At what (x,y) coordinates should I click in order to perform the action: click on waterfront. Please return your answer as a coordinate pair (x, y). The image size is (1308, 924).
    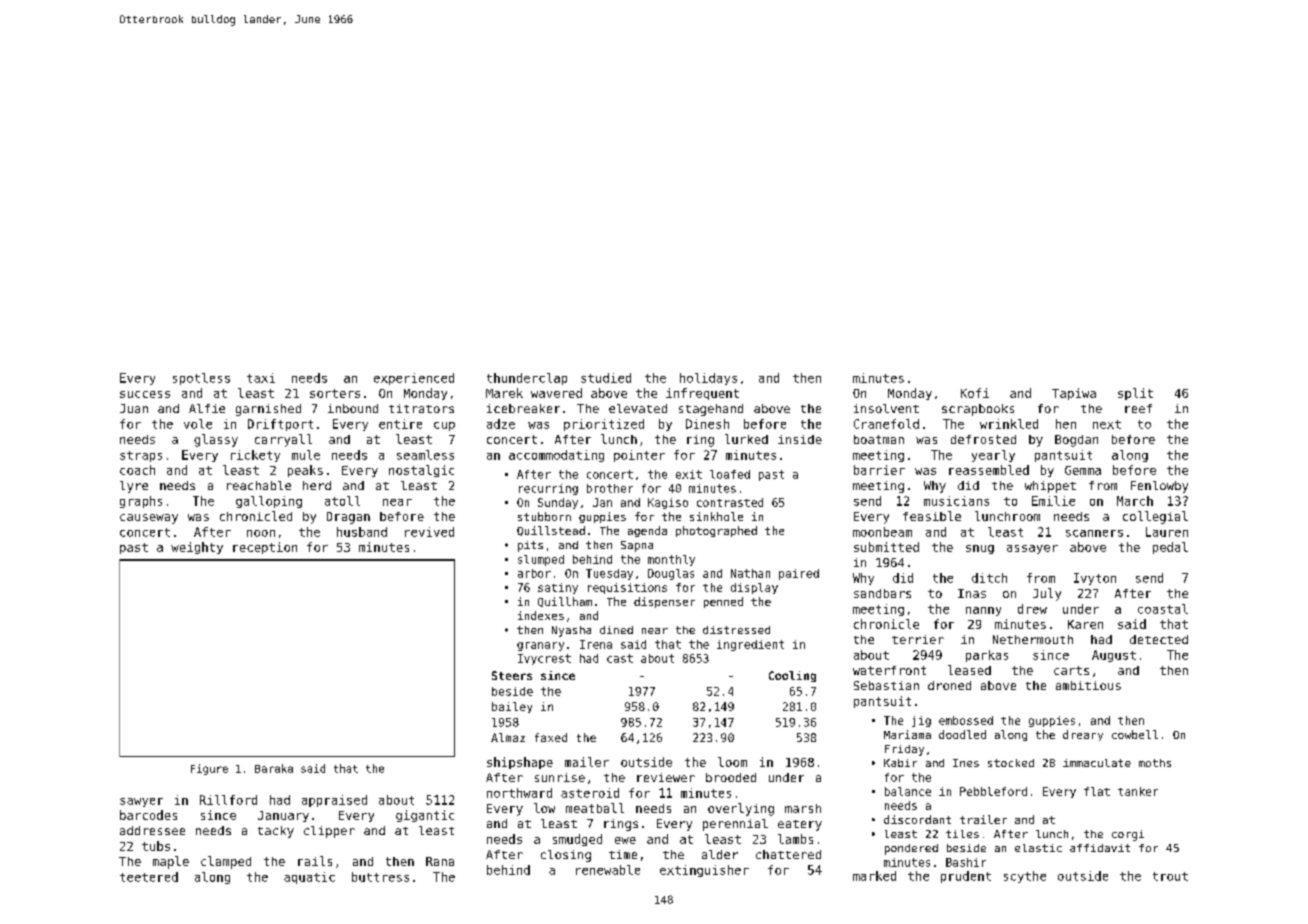
    Looking at the image, I should click on (889, 670).
